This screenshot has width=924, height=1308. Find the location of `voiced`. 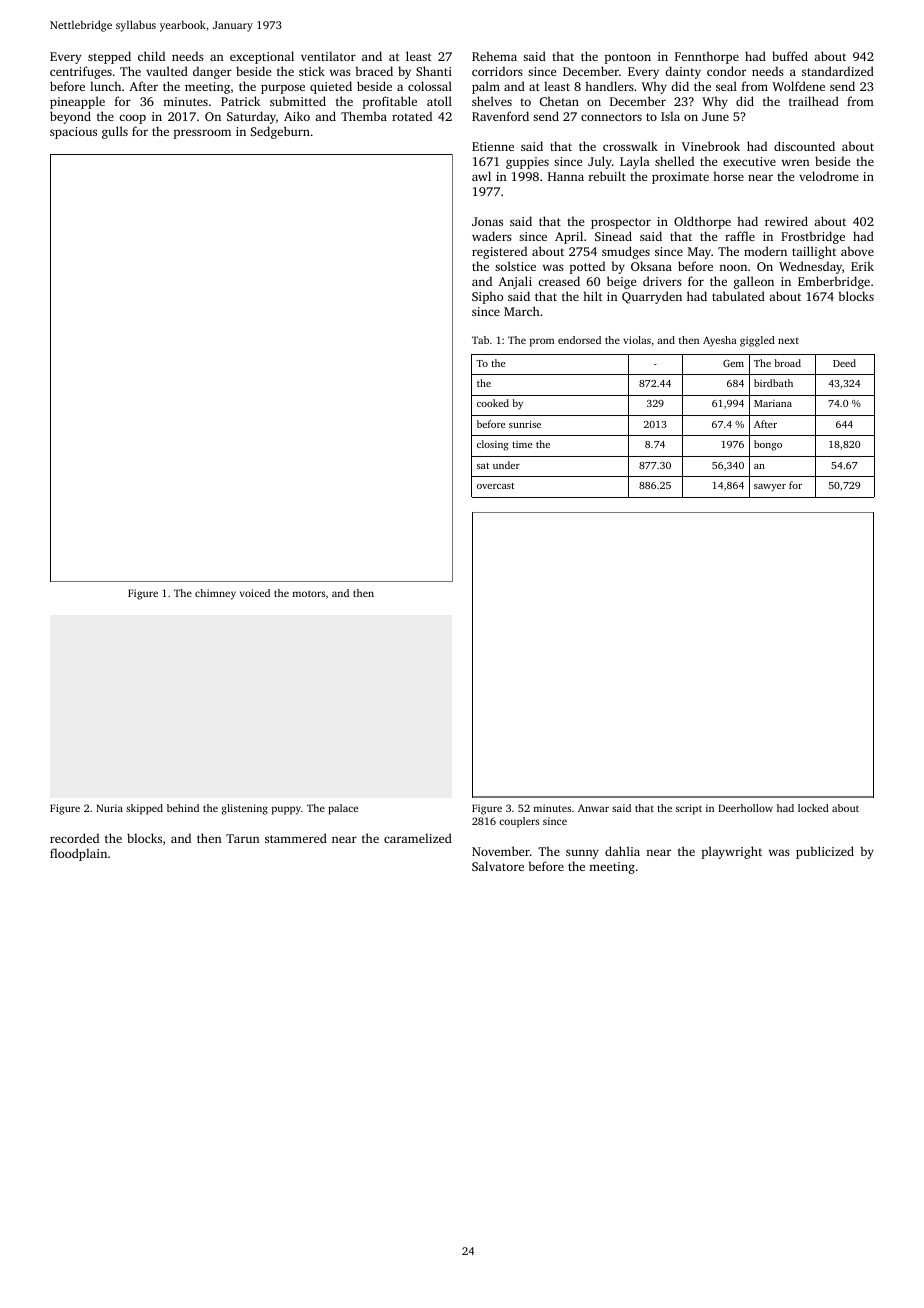

voiced is located at coordinates (255, 593).
